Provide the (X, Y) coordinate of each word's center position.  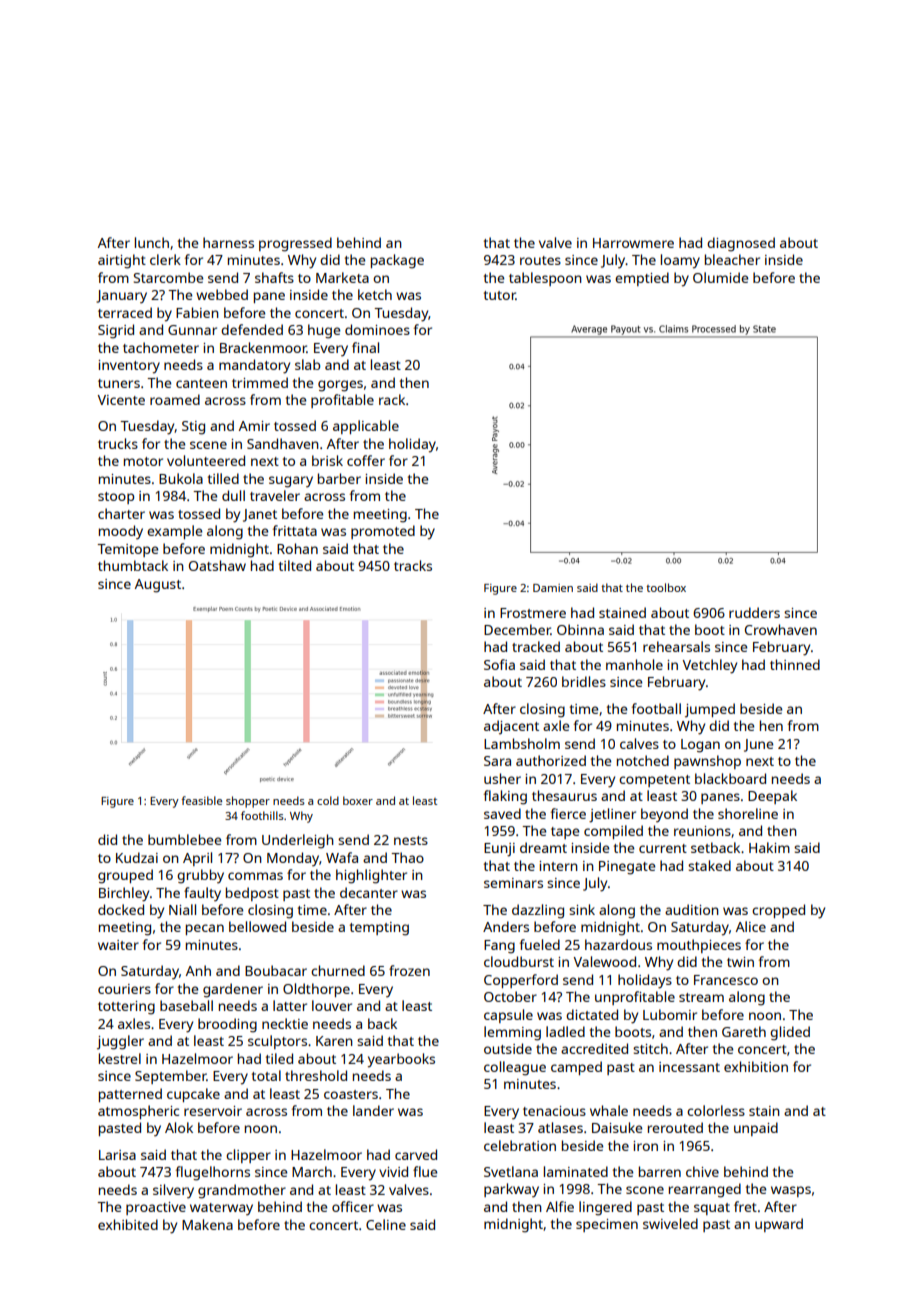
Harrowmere (633, 243)
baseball (186, 1005)
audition (692, 909)
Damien (553, 588)
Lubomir (670, 1014)
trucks (118, 443)
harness (228, 242)
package (397, 261)
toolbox (666, 587)
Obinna (580, 629)
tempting (379, 929)
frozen (409, 970)
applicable (366, 427)
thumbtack (133, 565)
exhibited (128, 1224)
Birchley (124, 894)
